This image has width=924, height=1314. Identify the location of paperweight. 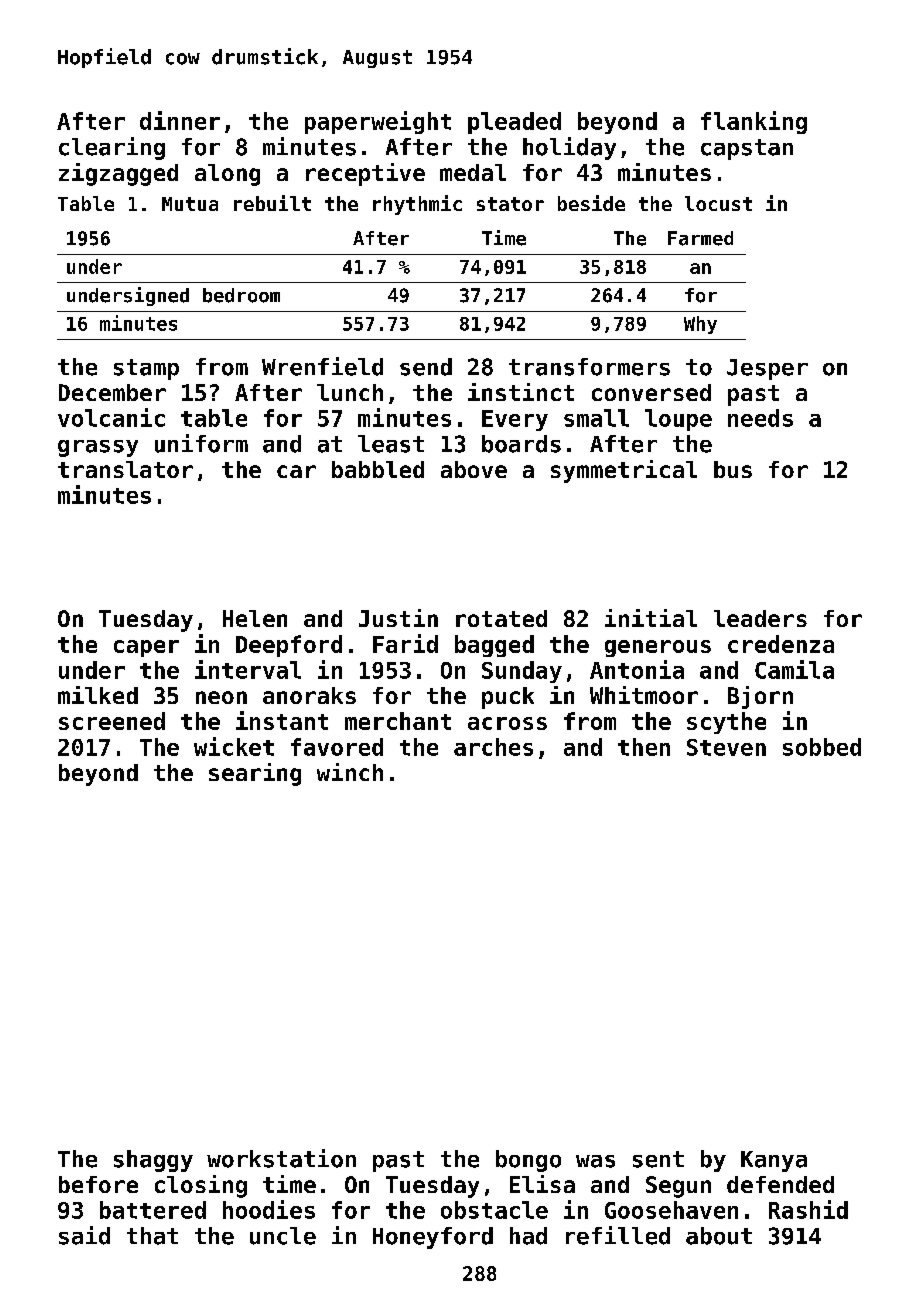
(378, 122).
